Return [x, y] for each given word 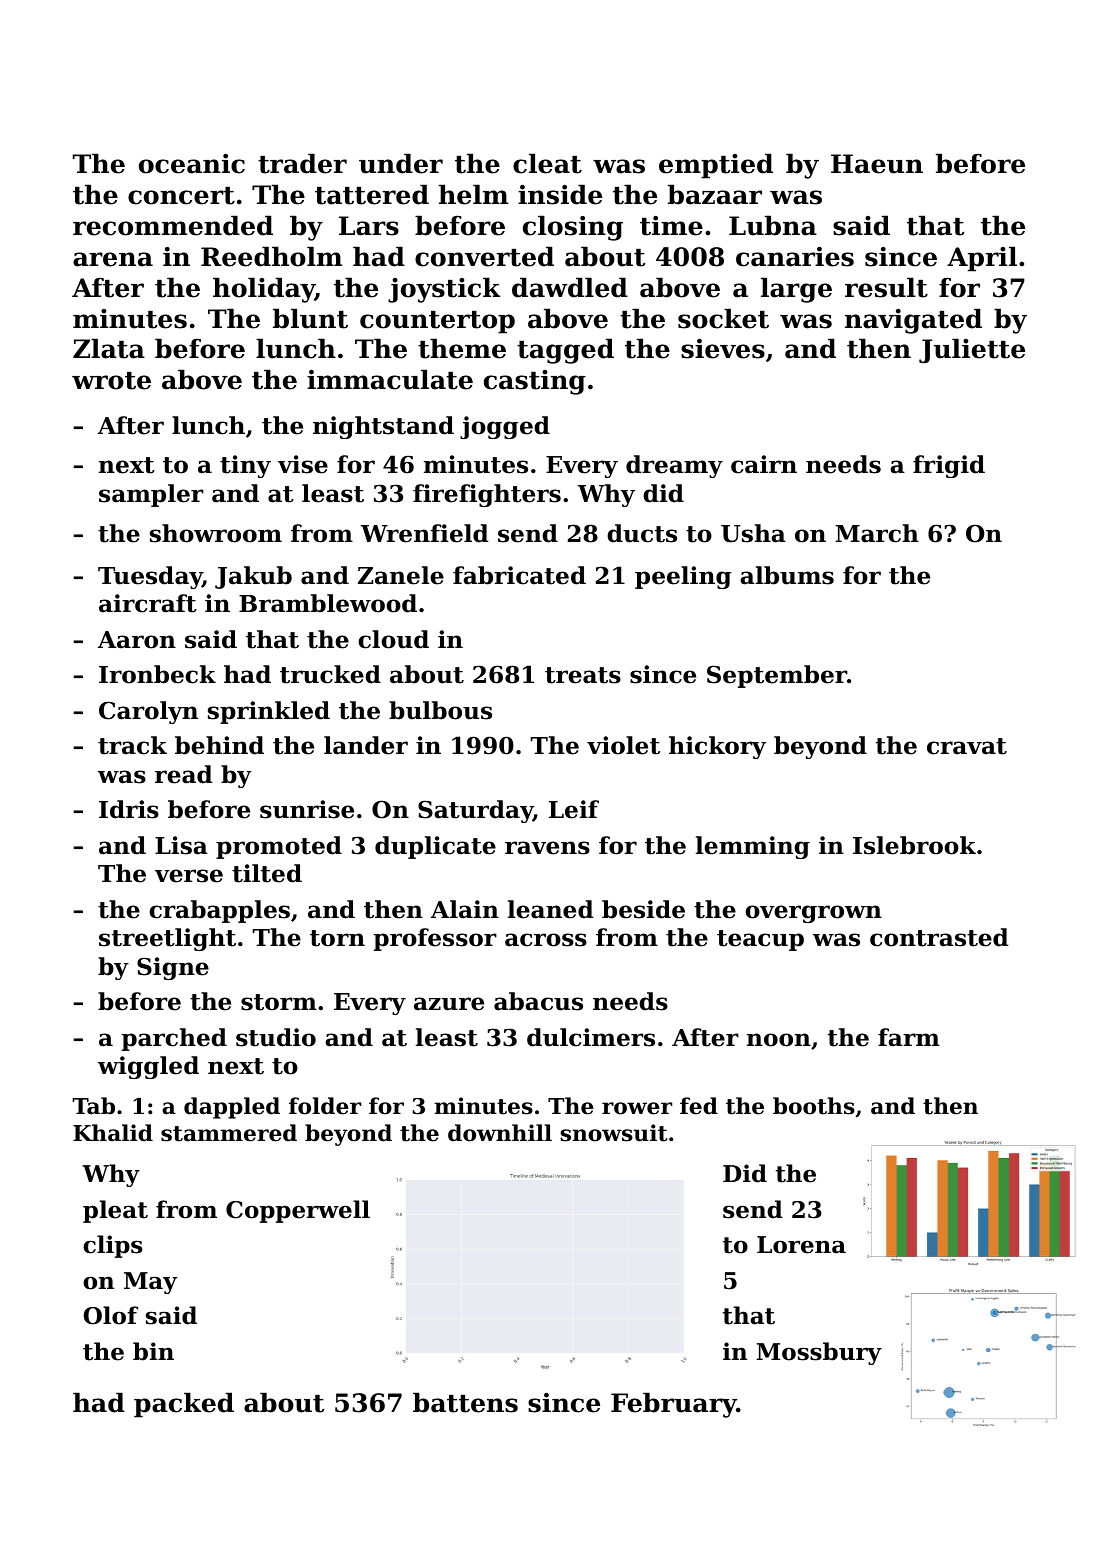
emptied [716, 166]
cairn [764, 464]
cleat [547, 163]
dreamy [674, 466]
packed [184, 1405]
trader [302, 163]
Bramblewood [328, 603]
